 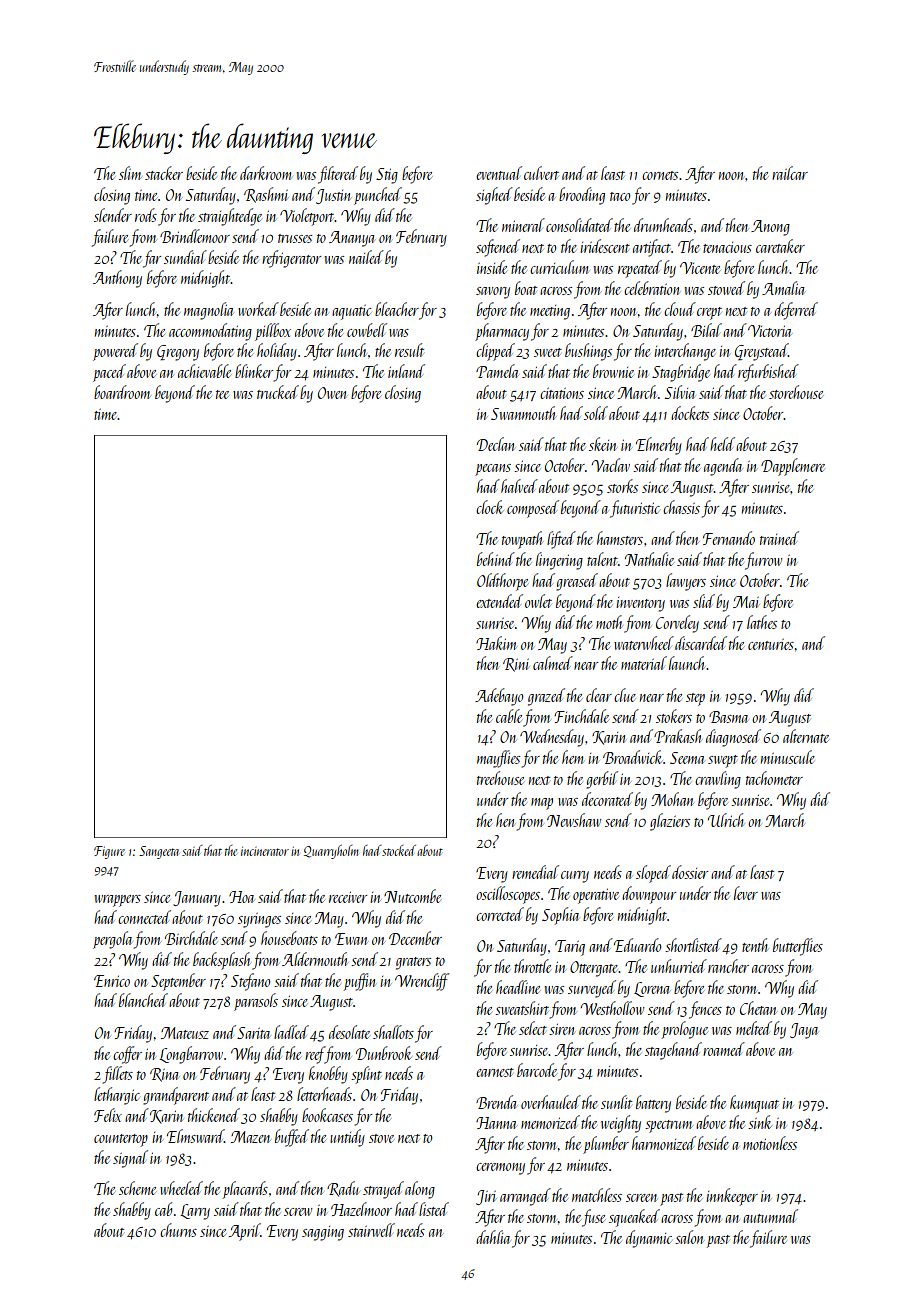 I want to click on incinerator, so click(x=265, y=851).
